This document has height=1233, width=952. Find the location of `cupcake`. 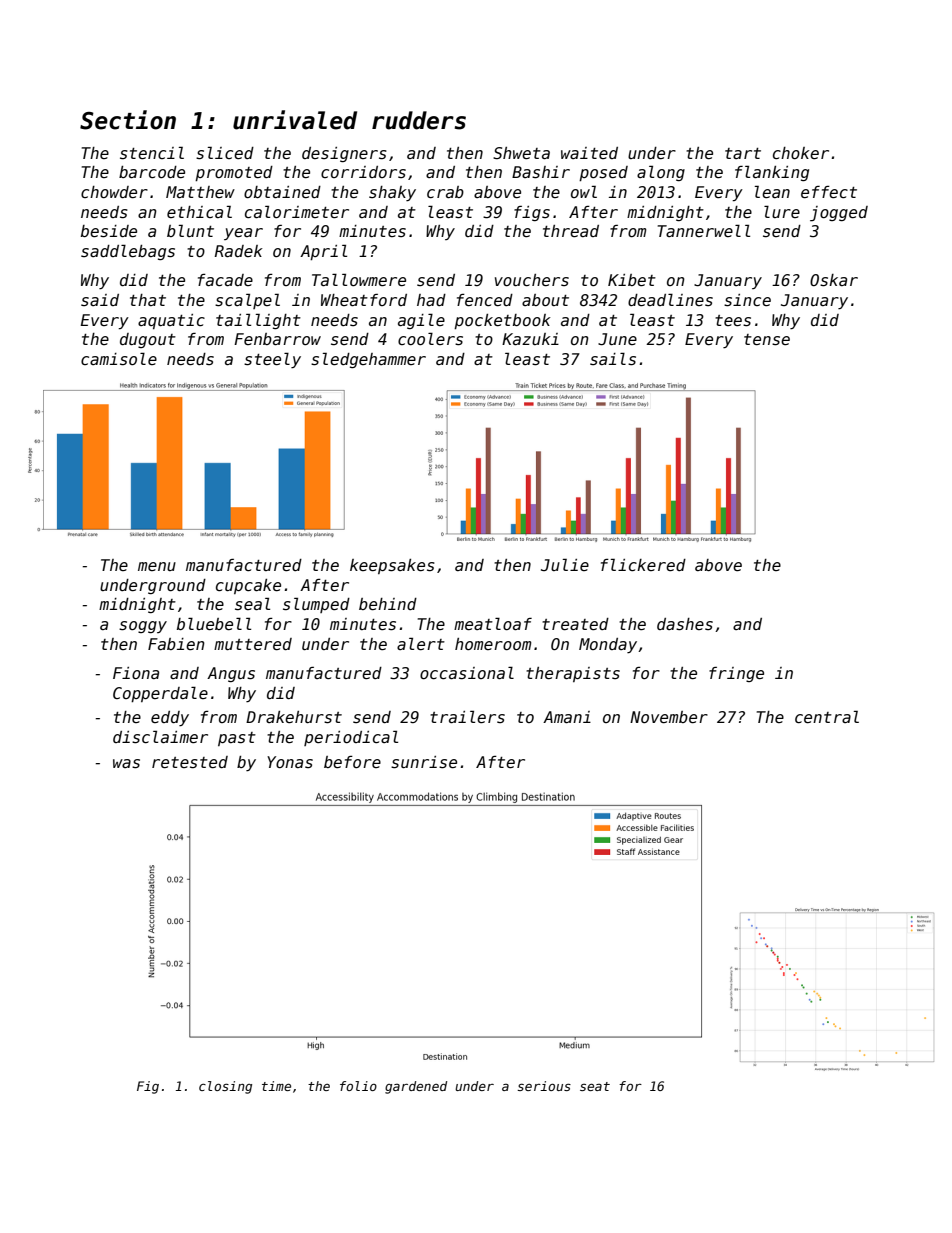

cupcake is located at coordinates (248, 586).
